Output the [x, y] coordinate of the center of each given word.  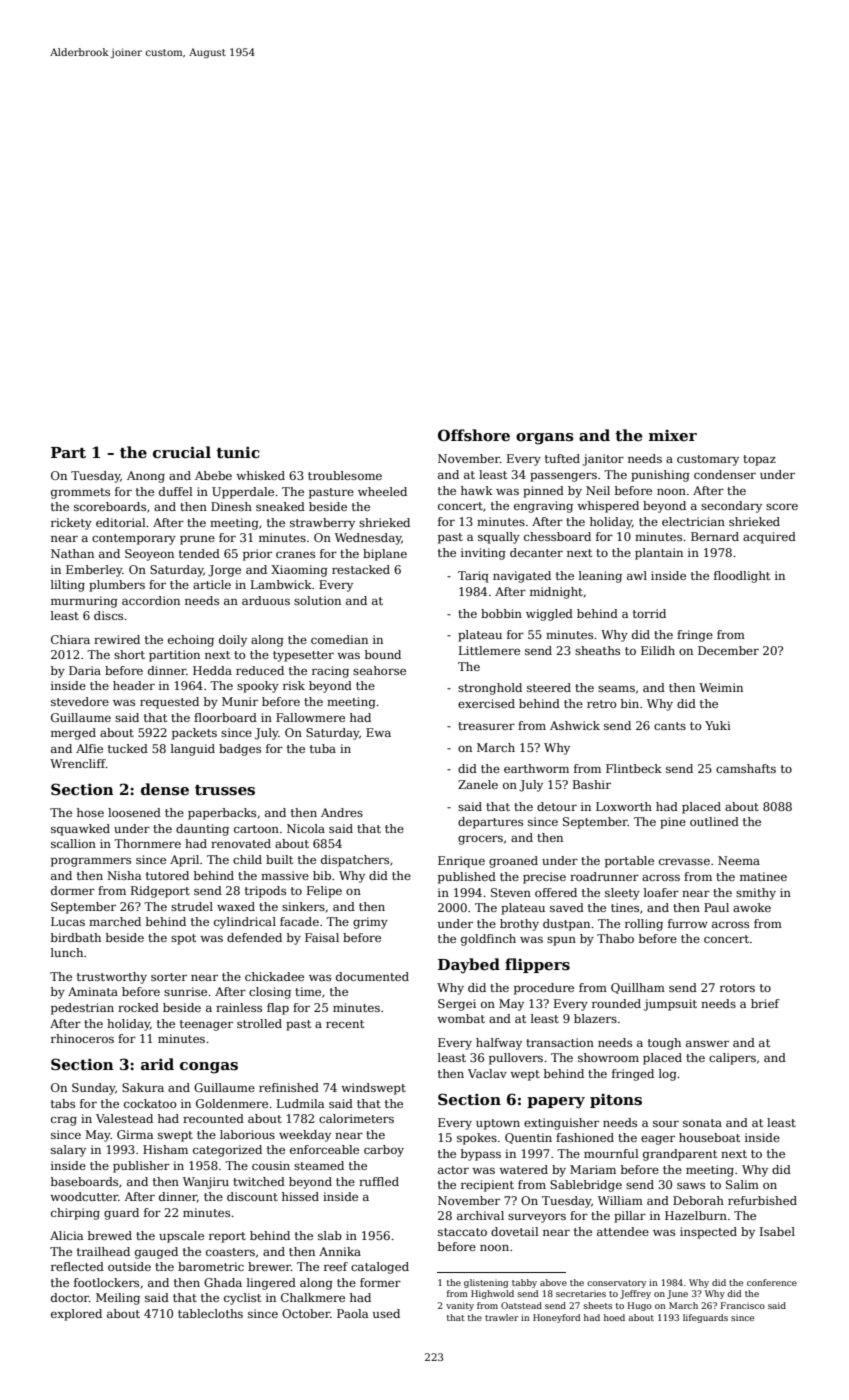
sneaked [280, 506]
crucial [182, 452]
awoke [752, 907]
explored [76, 1315]
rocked [138, 1007]
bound [383, 654]
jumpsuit [670, 1005]
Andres [342, 812]
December [728, 650]
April [184, 861]
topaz [759, 460]
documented [372, 976]
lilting [68, 586]
